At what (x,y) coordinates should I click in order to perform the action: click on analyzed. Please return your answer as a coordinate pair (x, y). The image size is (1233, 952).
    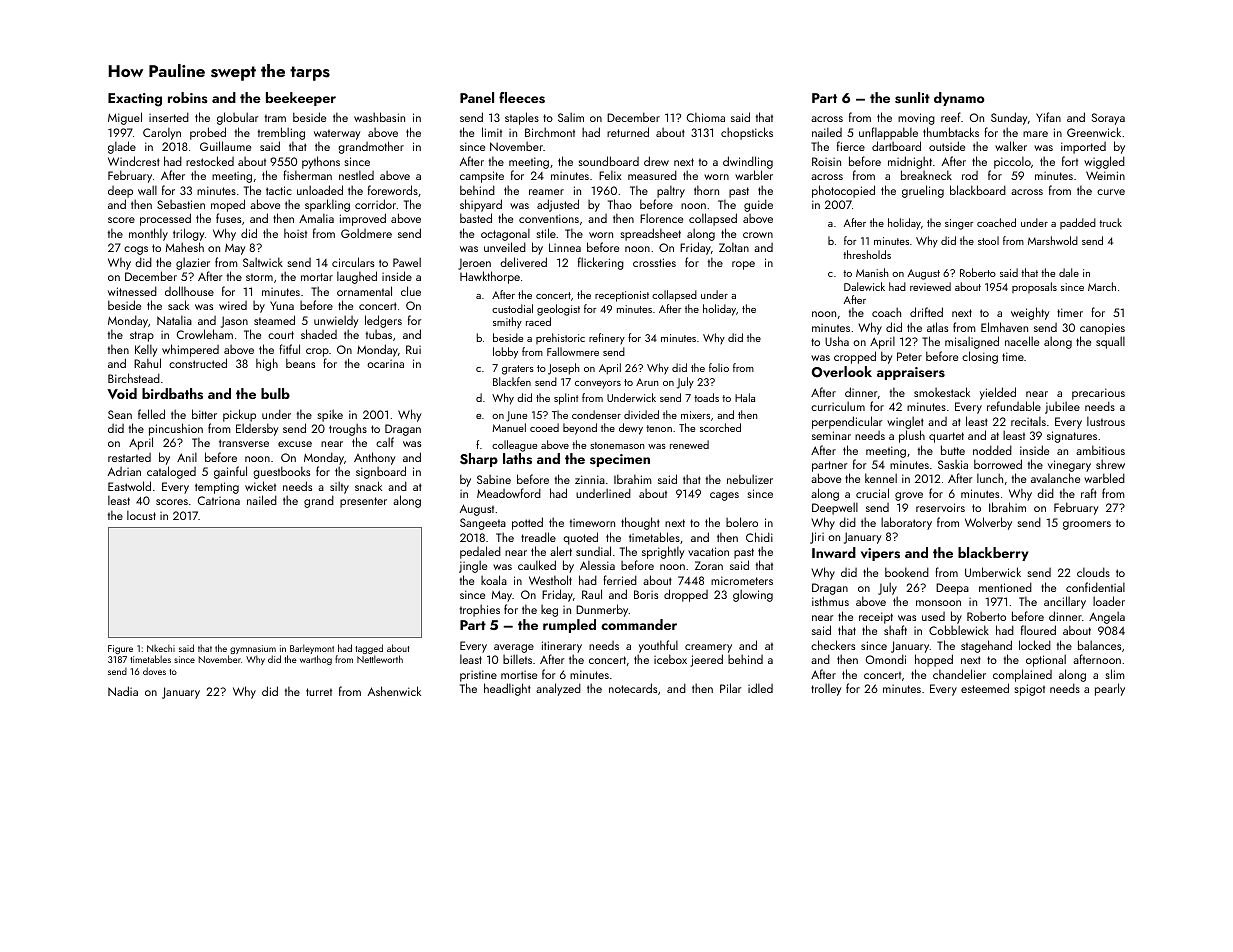
    Looking at the image, I should click on (558, 689).
